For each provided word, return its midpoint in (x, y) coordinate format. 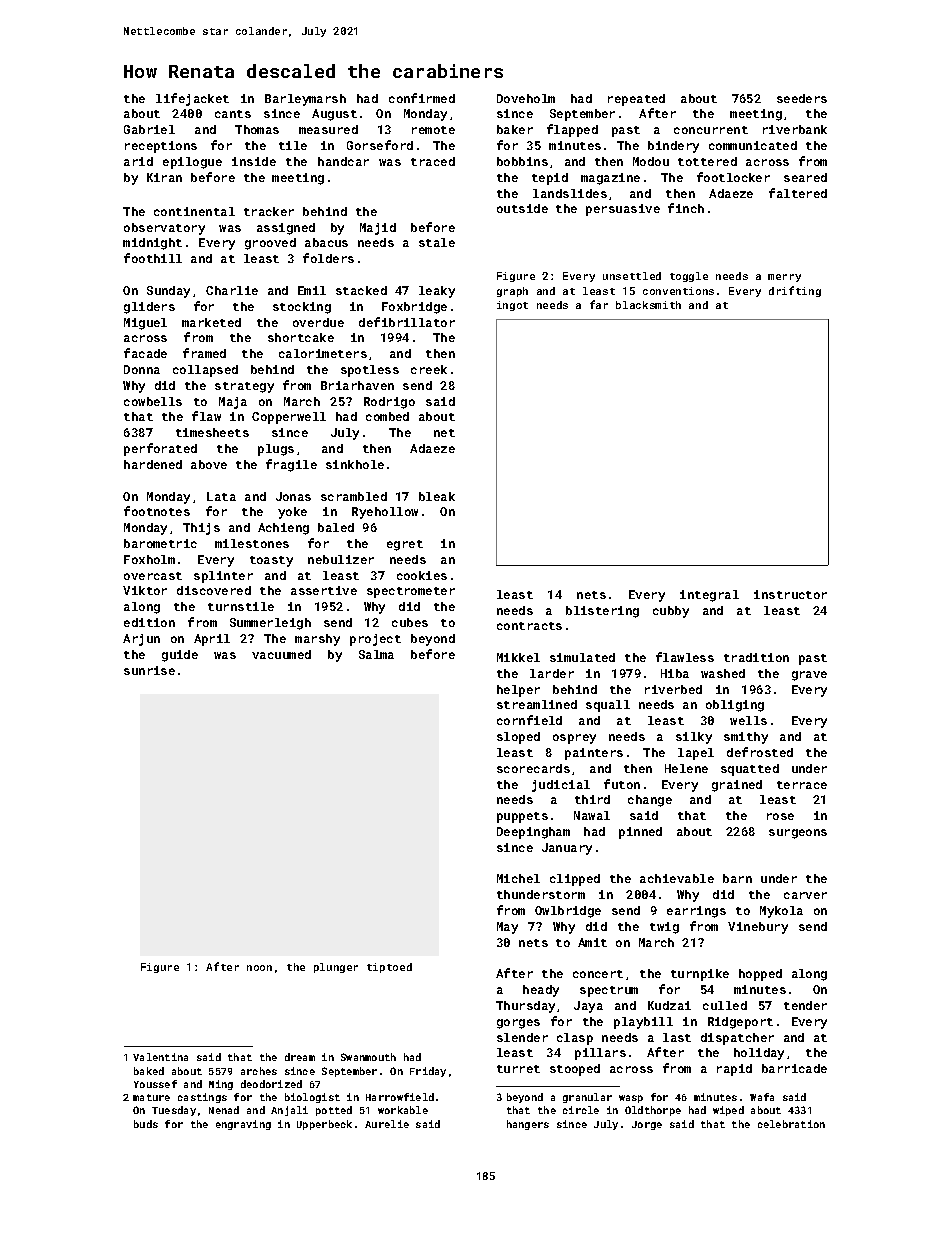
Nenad (224, 1110)
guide (180, 656)
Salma (376, 654)
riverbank (795, 129)
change (650, 801)
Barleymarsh (305, 100)
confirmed (422, 98)
